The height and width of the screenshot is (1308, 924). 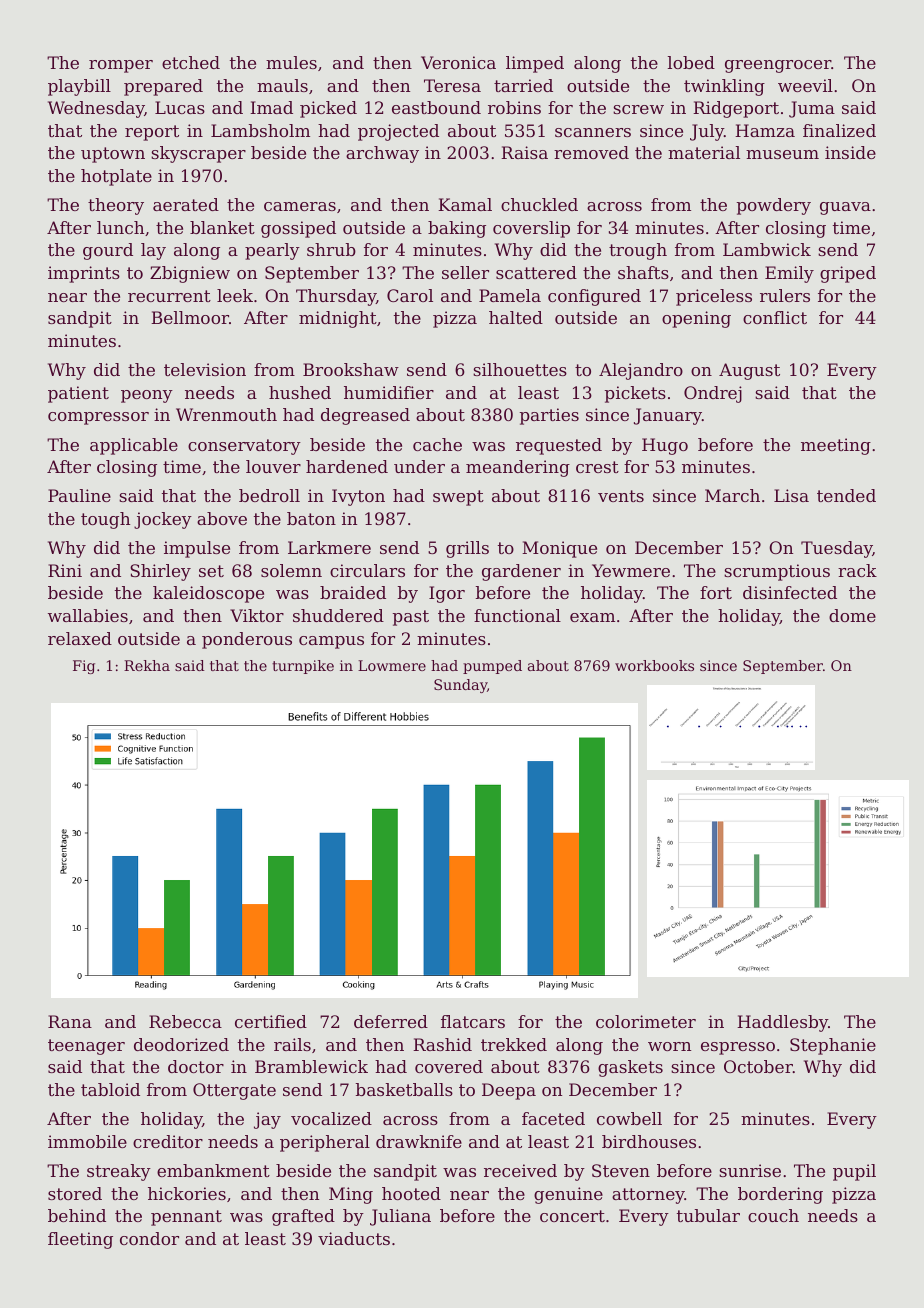 What do you see at coordinates (267, 1120) in the screenshot?
I see `jay` at bounding box center [267, 1120].
